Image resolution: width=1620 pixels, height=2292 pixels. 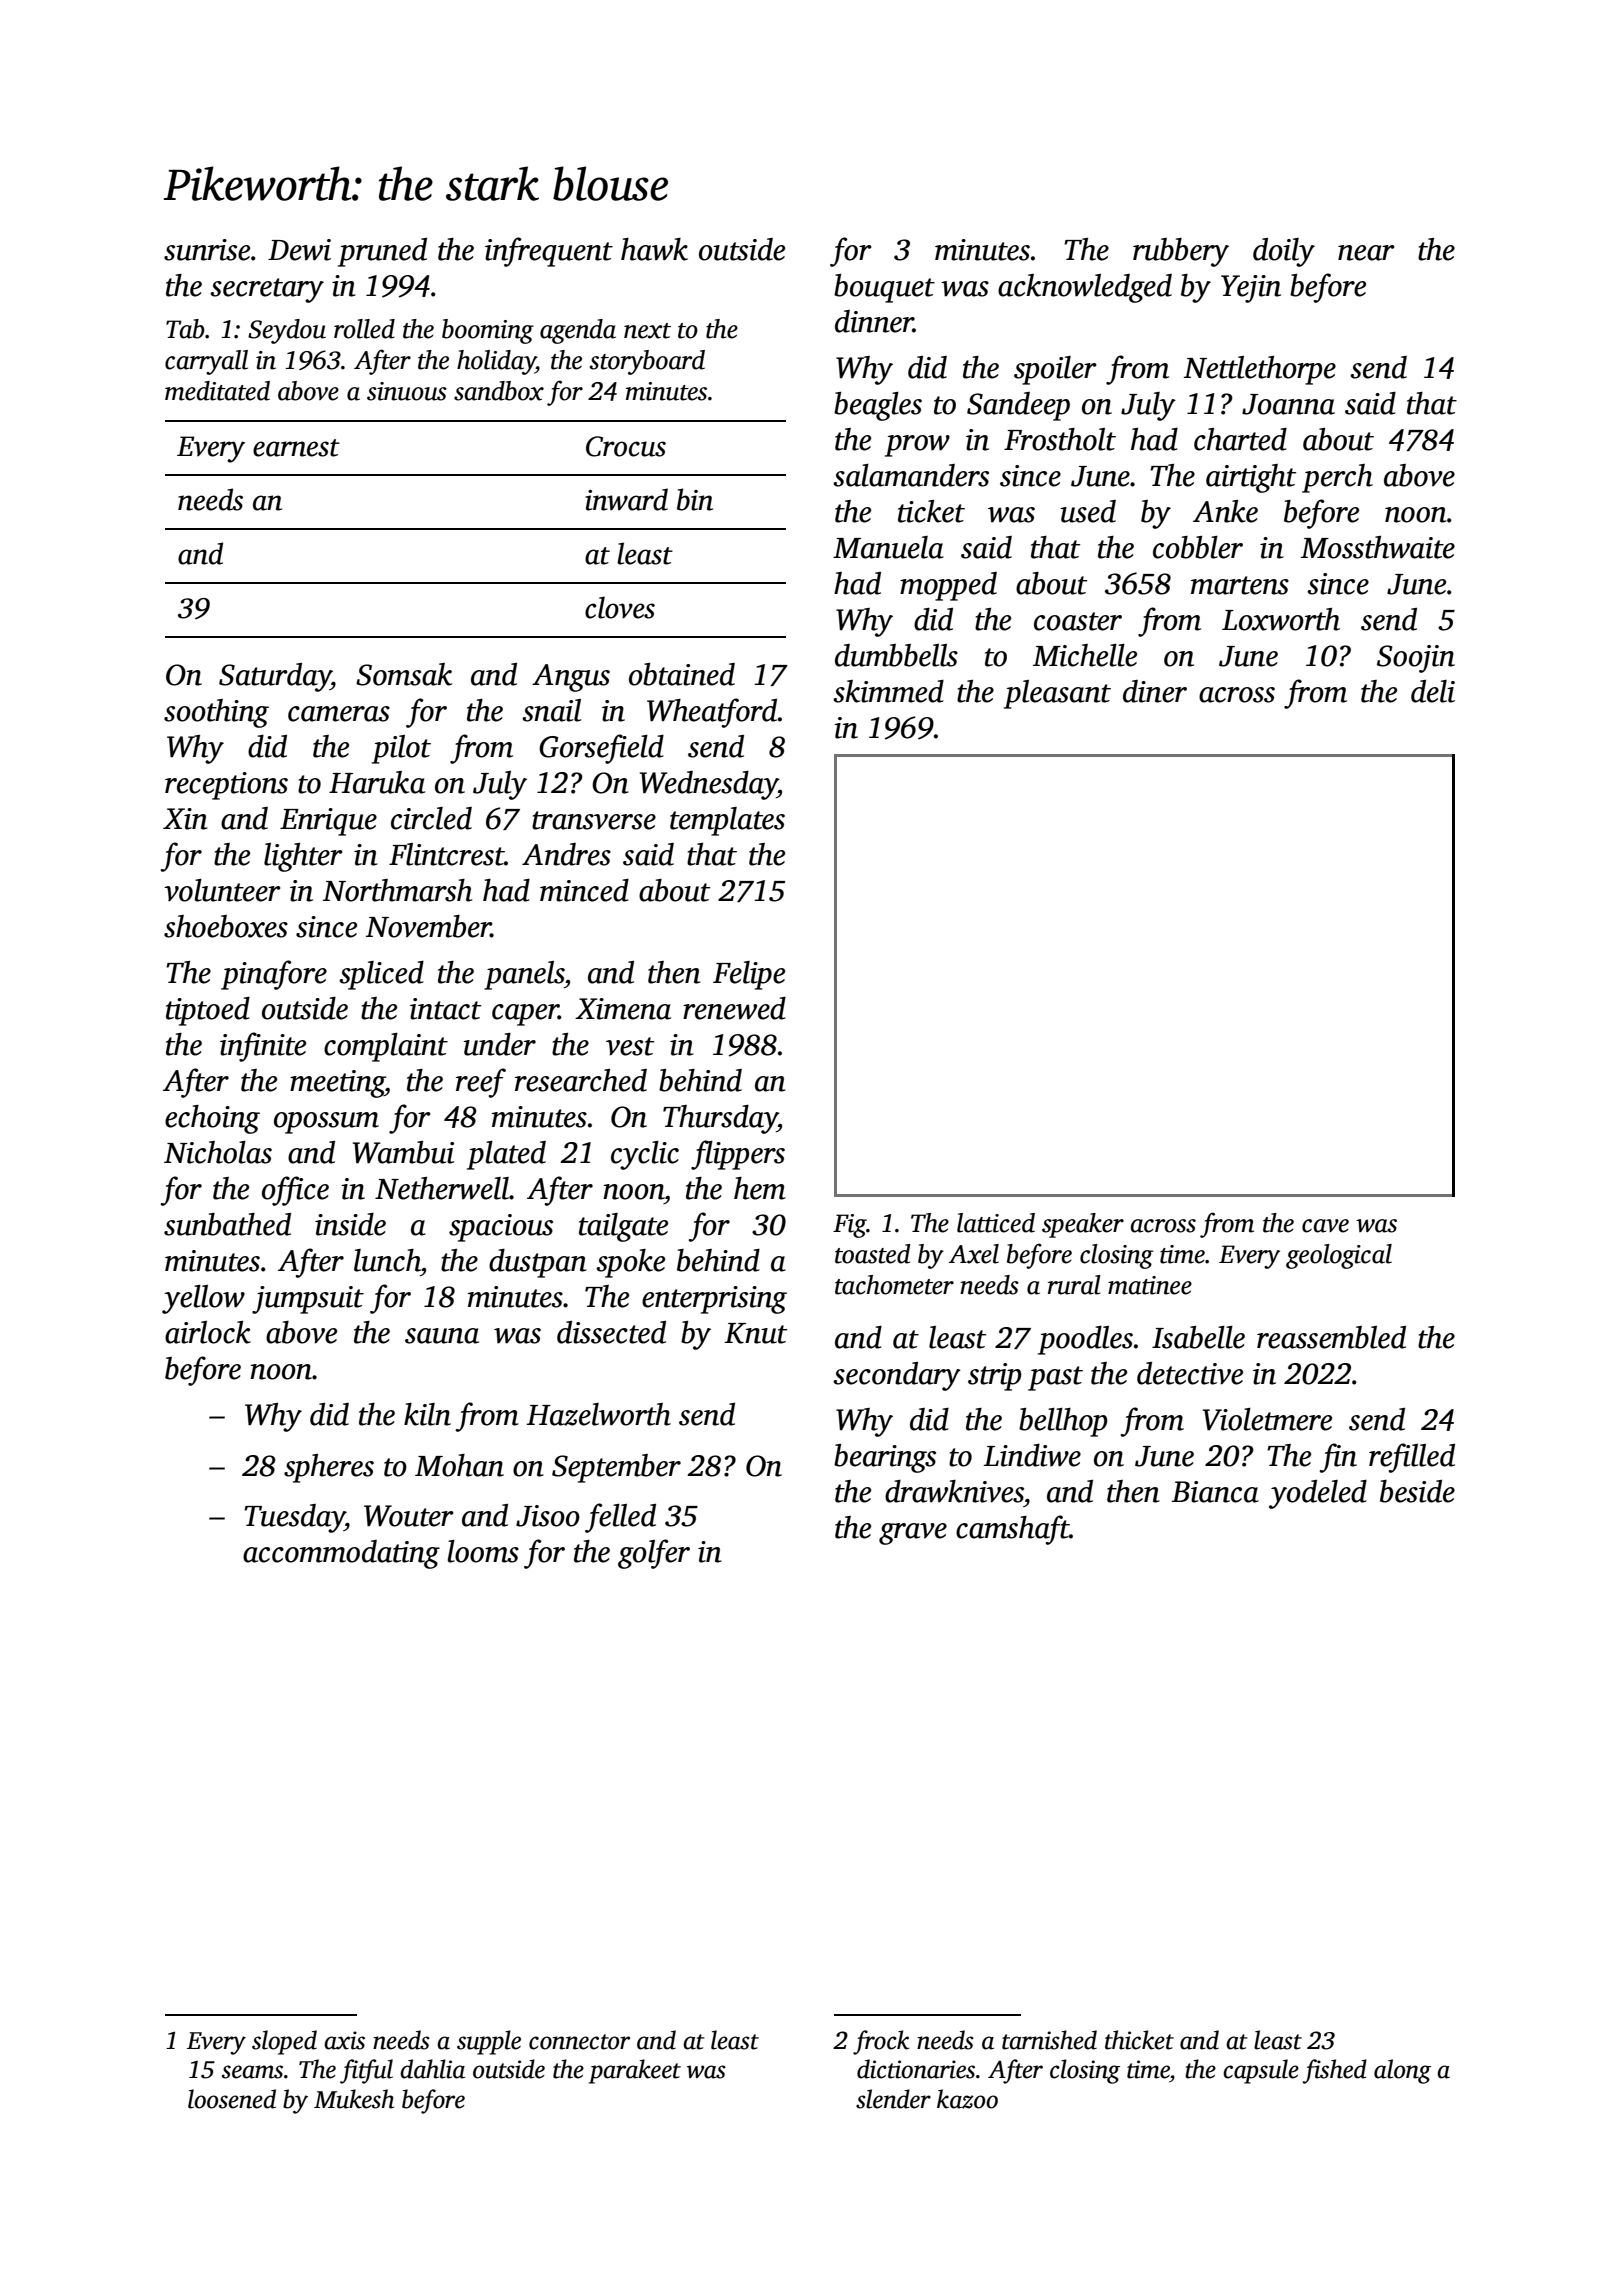 What do you see at coordinates (232, 2099) in the document?
I see `loosened` at bounding box center [232, 2099].
